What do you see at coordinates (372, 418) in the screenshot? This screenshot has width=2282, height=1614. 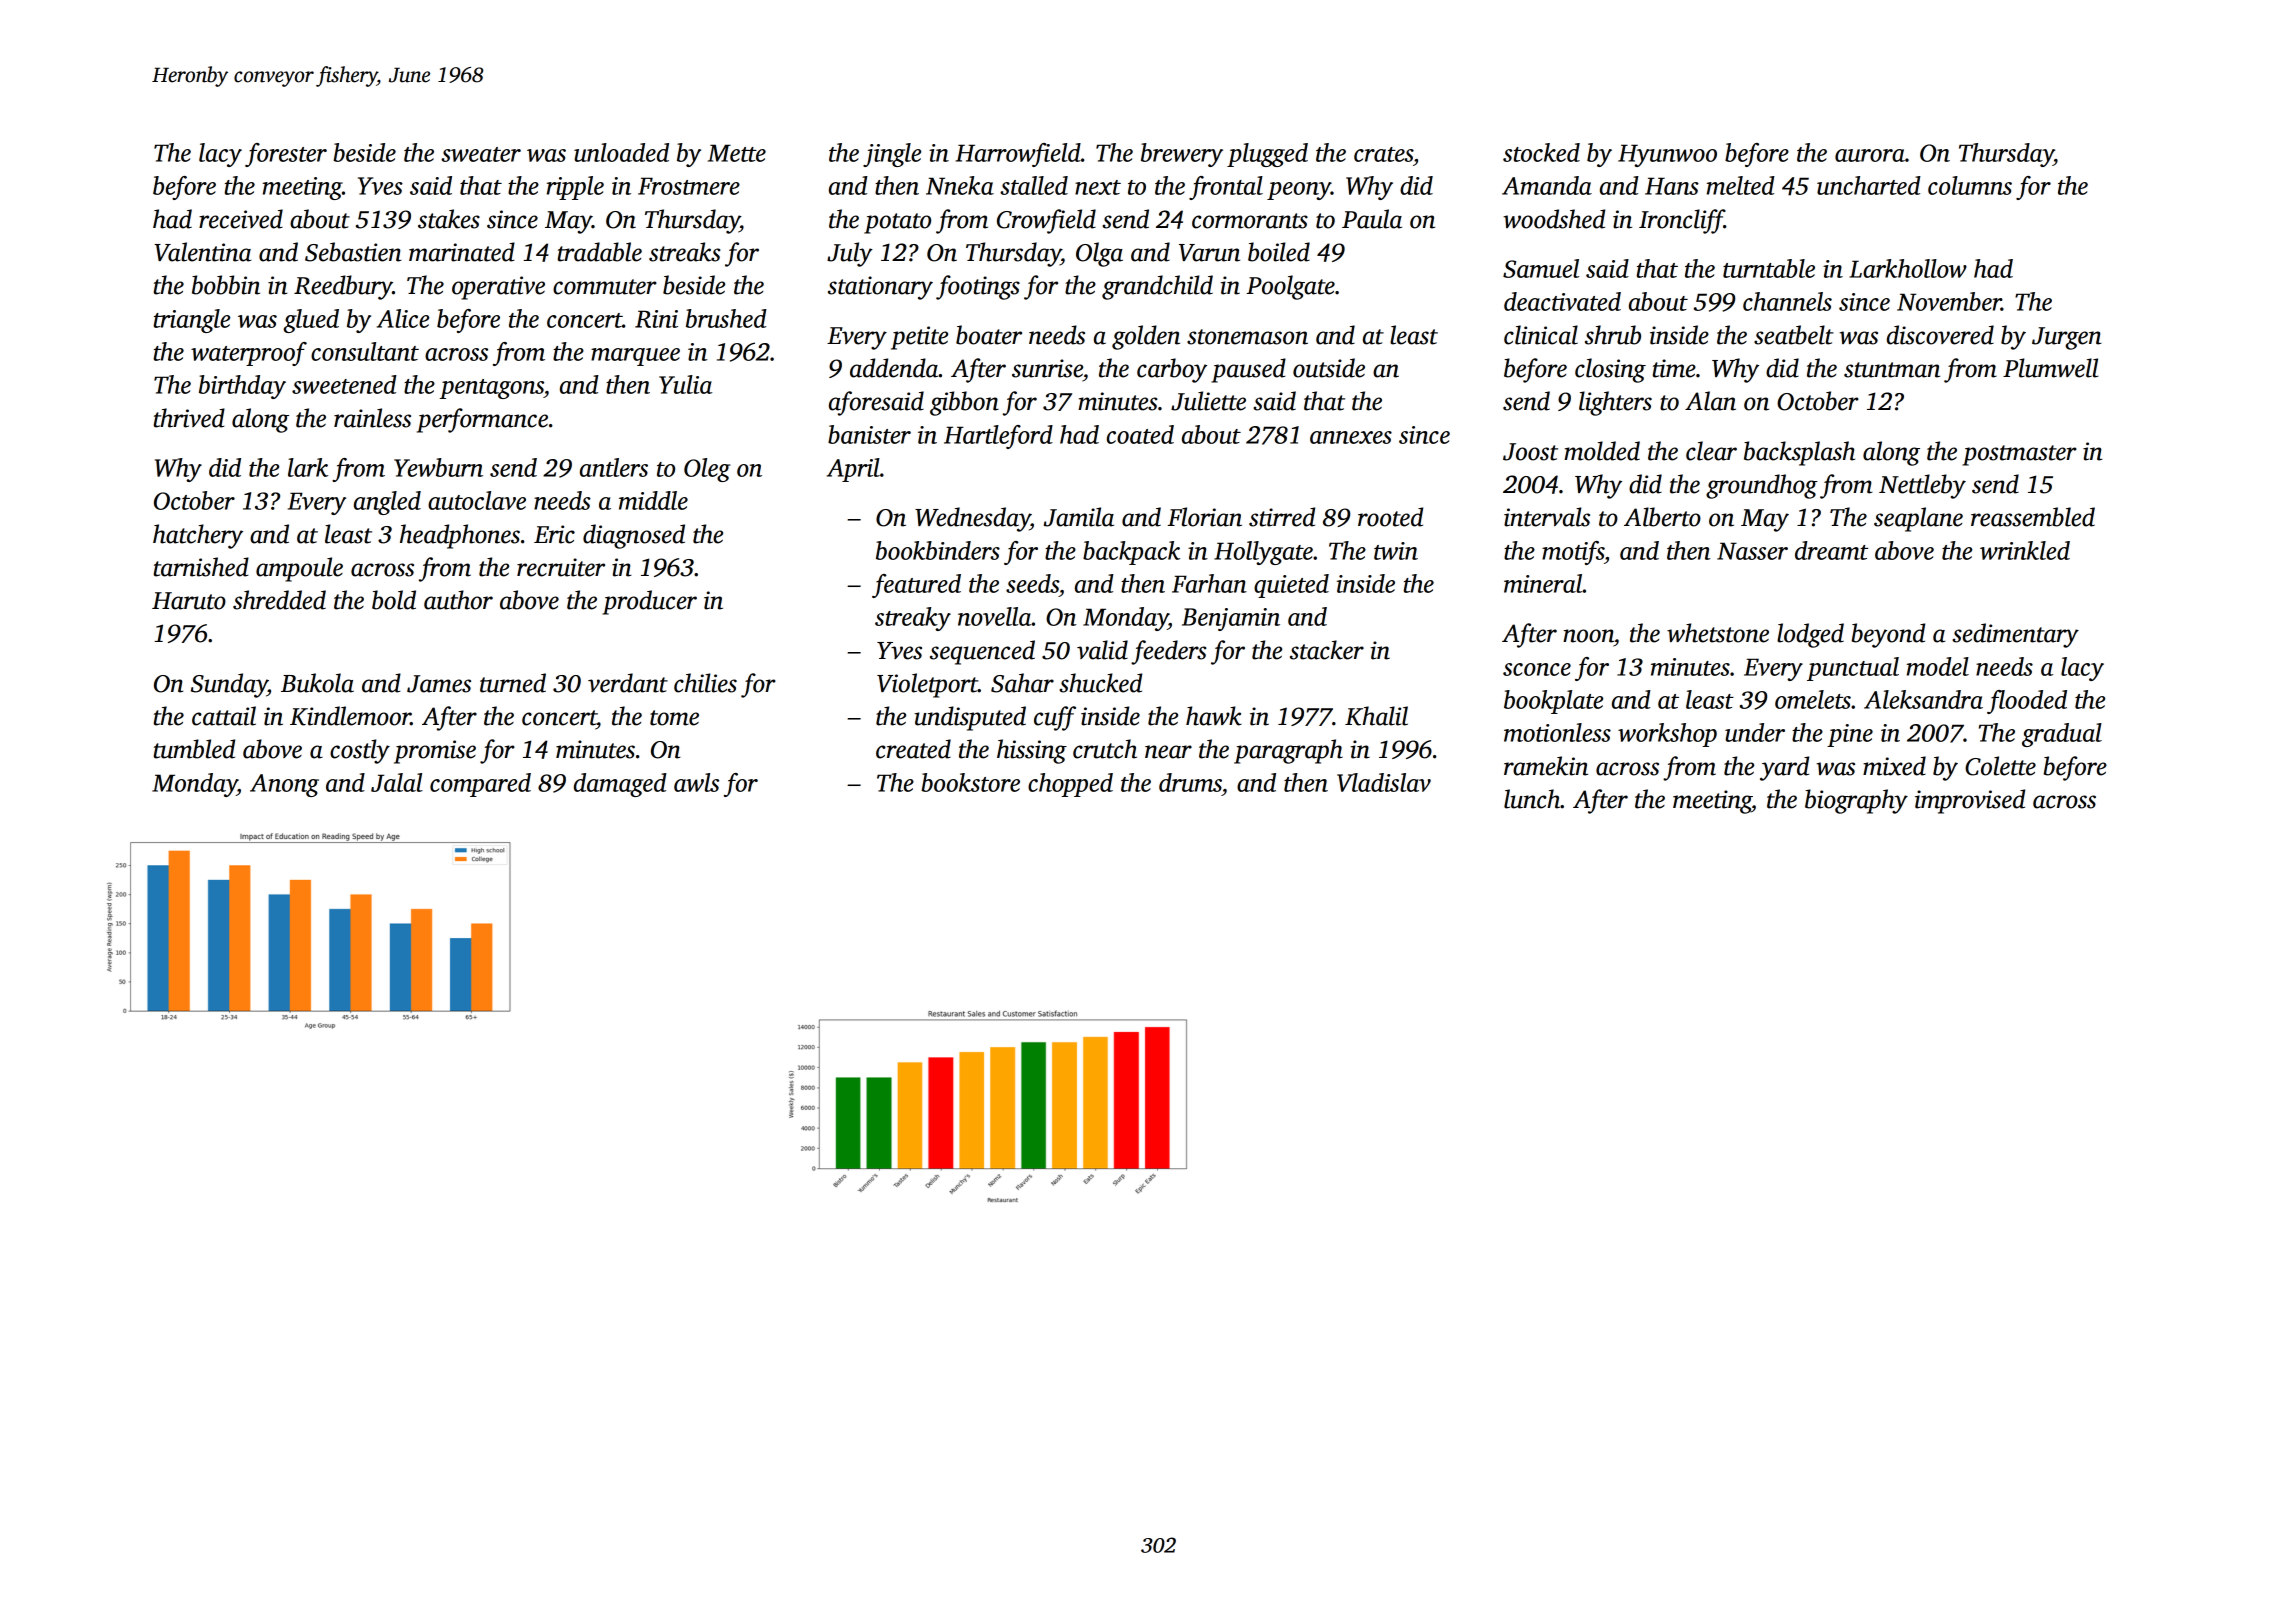 I see `rainless` at bounding box center [372, 418].
